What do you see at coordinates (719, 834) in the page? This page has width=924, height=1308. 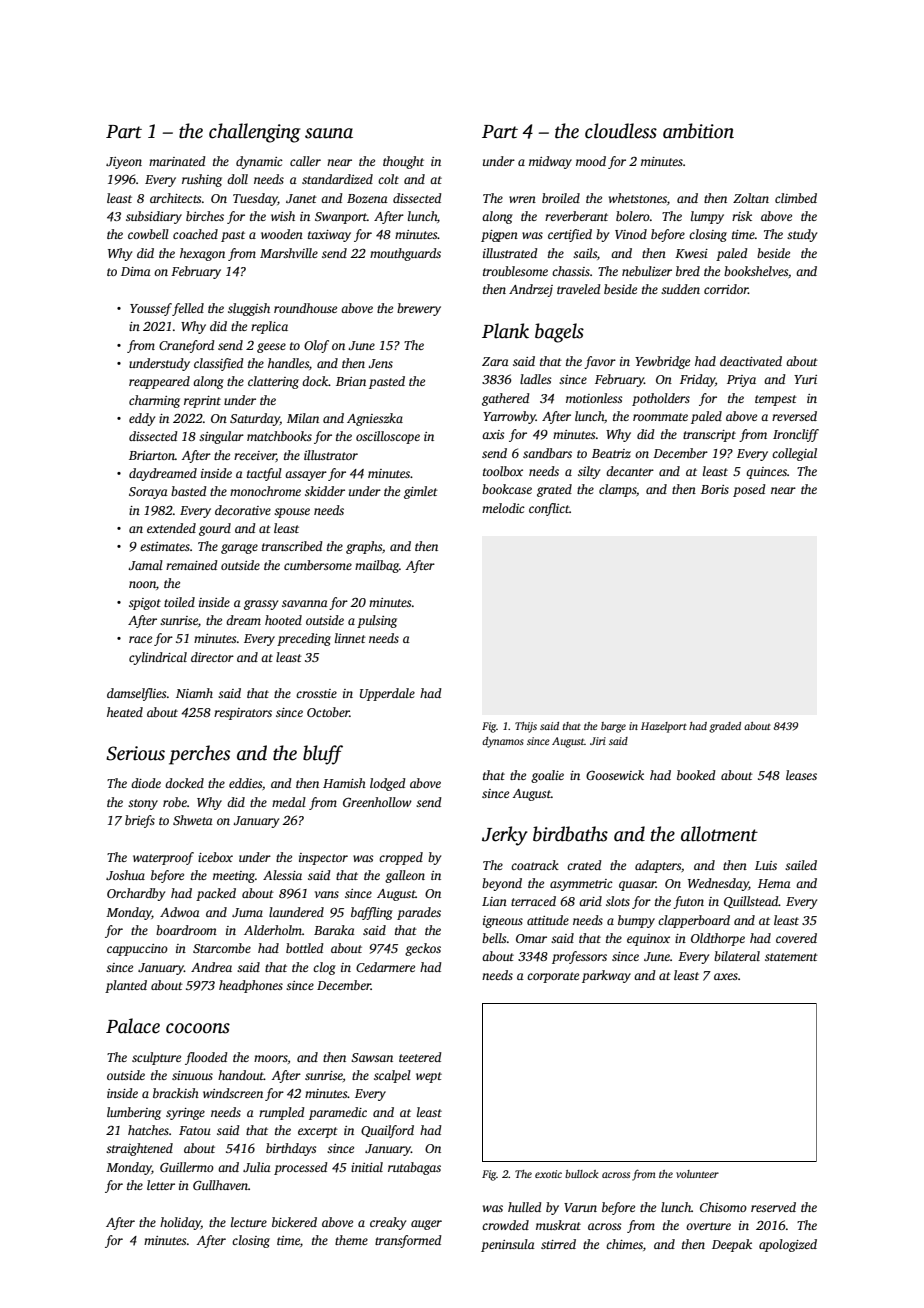 I see `allotment` at bounding box center [719, 834].
